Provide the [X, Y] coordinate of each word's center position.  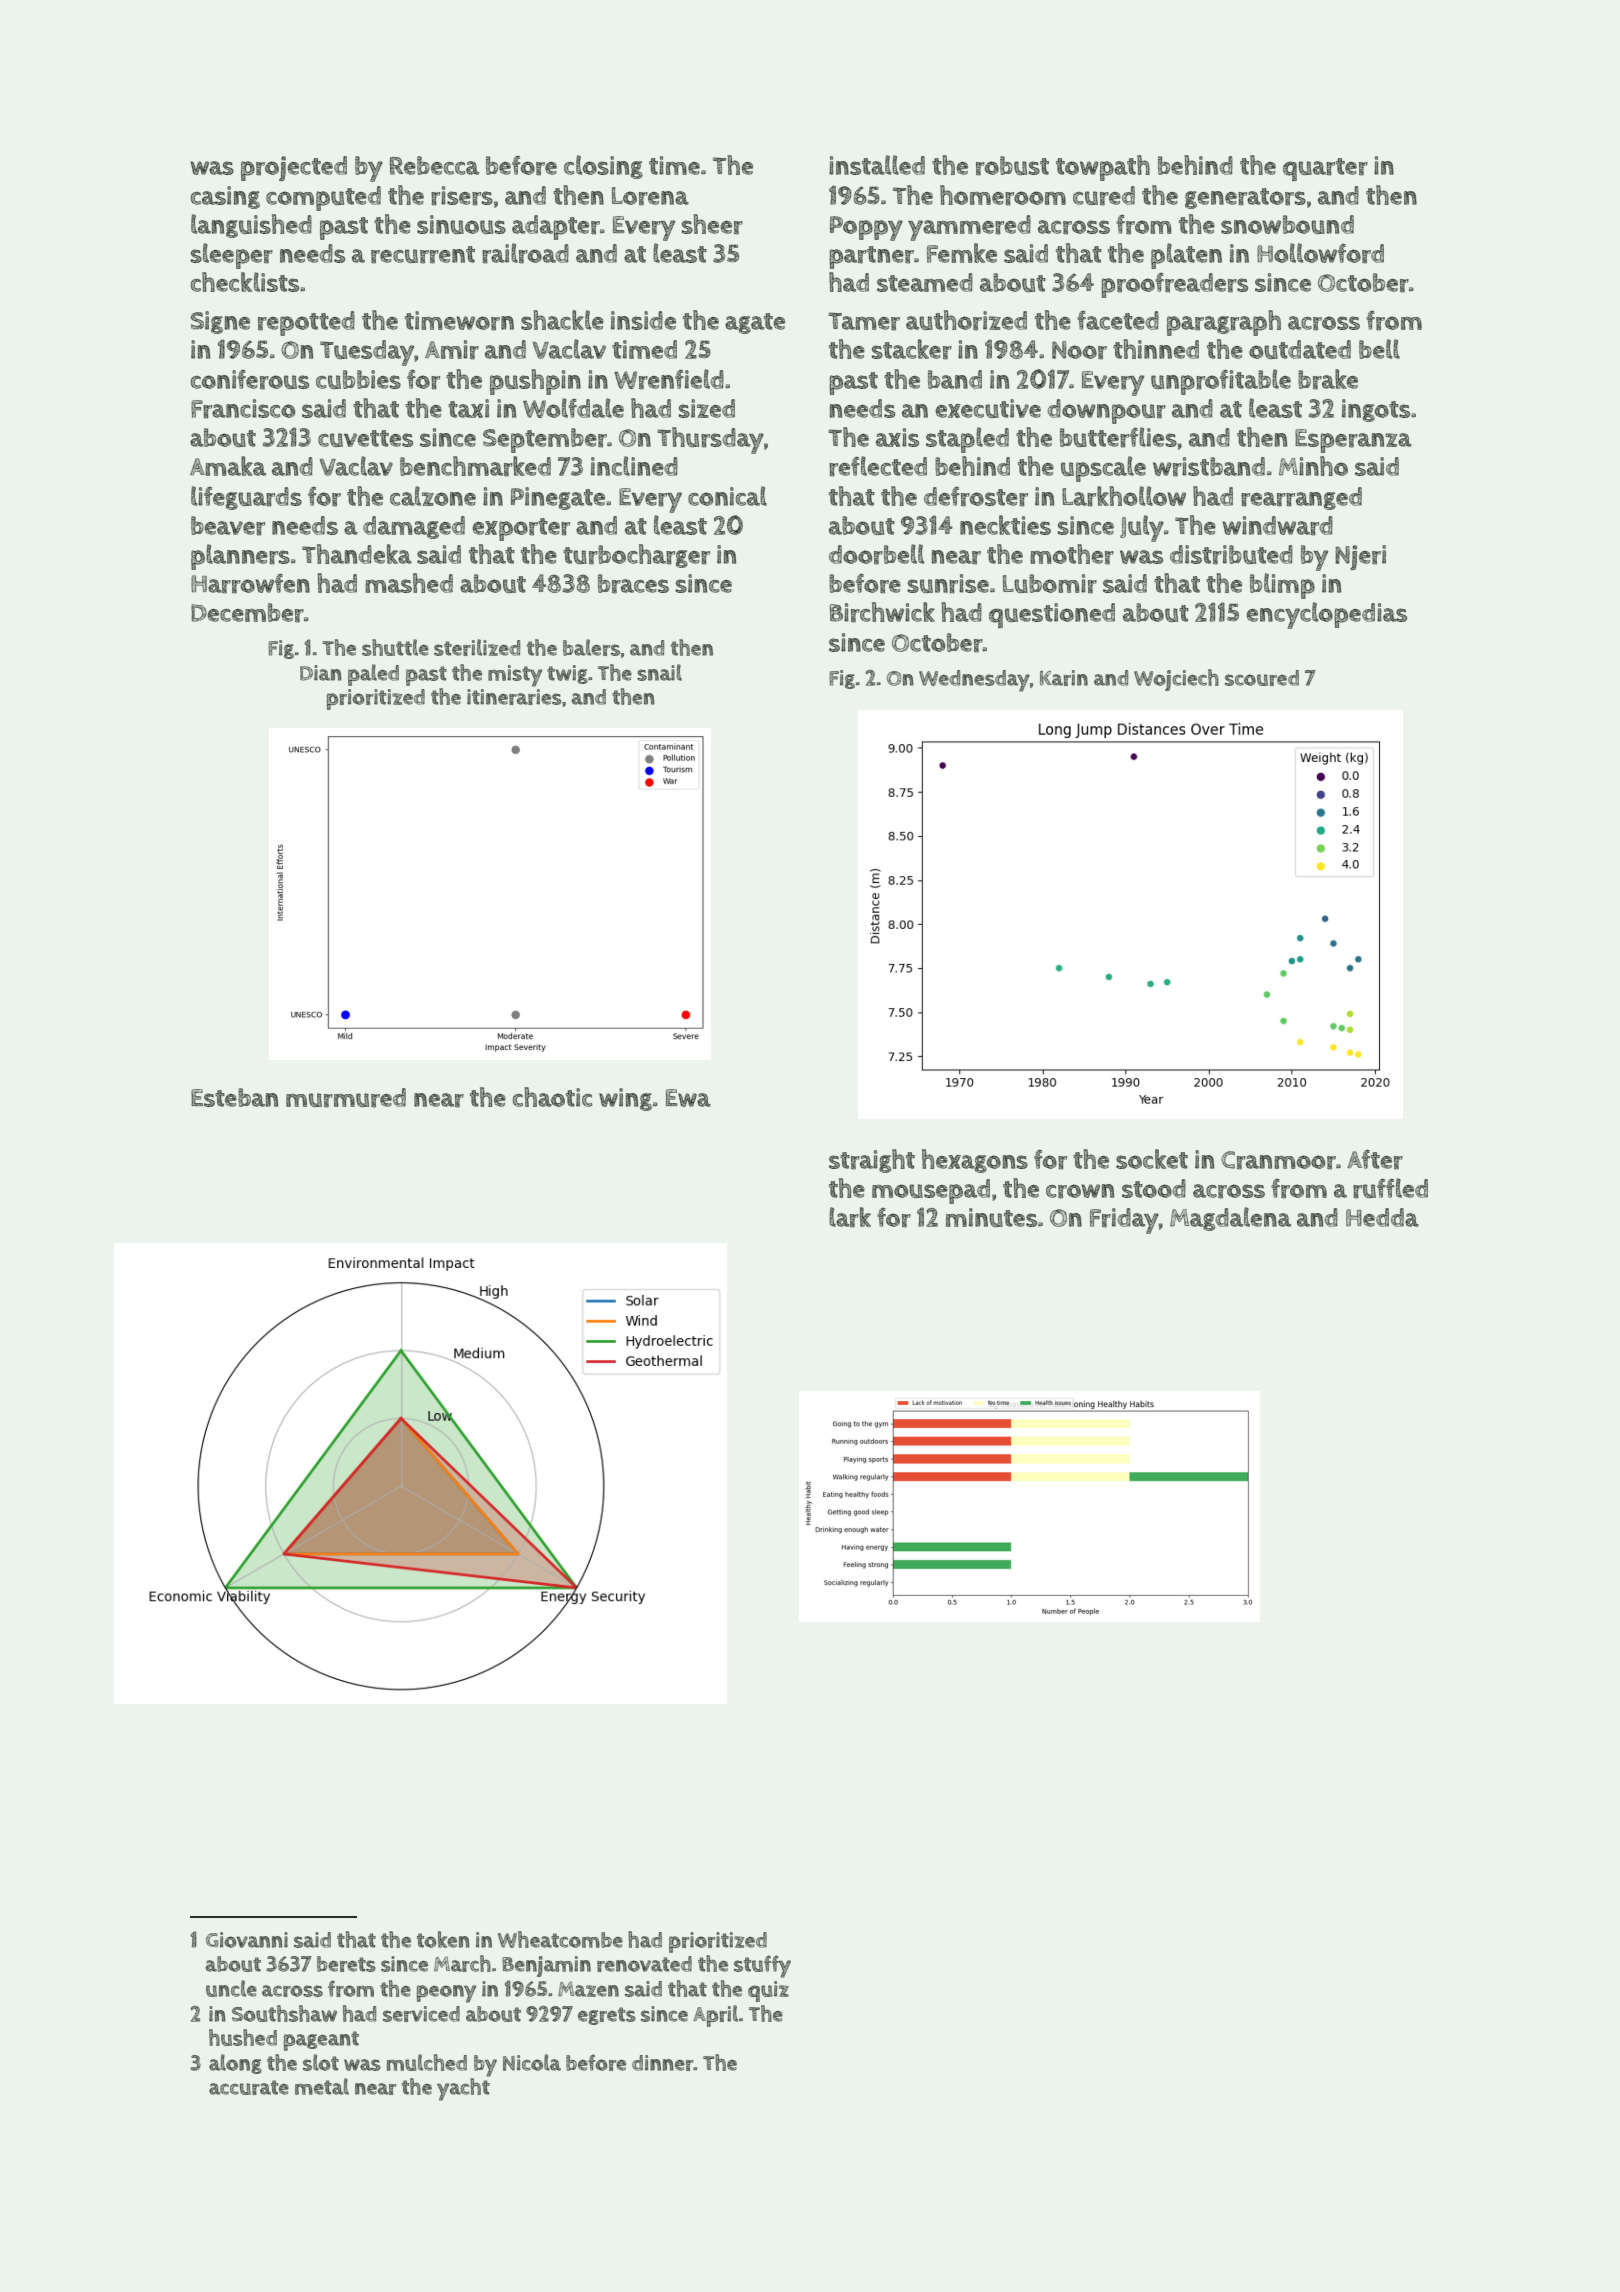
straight [872, 1161]
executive [988, 408]
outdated [1300, 349]
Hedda [1382, 1217]
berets [346, 1964]
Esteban [234, 1097]
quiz [768, 1991]
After [1375, 1159]
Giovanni [247, 1940]
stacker [912, 349]
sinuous [461, 224]
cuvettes [365, 438]
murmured [346, 1098]
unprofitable [1221, 382]
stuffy [762, 1966]
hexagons [975, 1161]
